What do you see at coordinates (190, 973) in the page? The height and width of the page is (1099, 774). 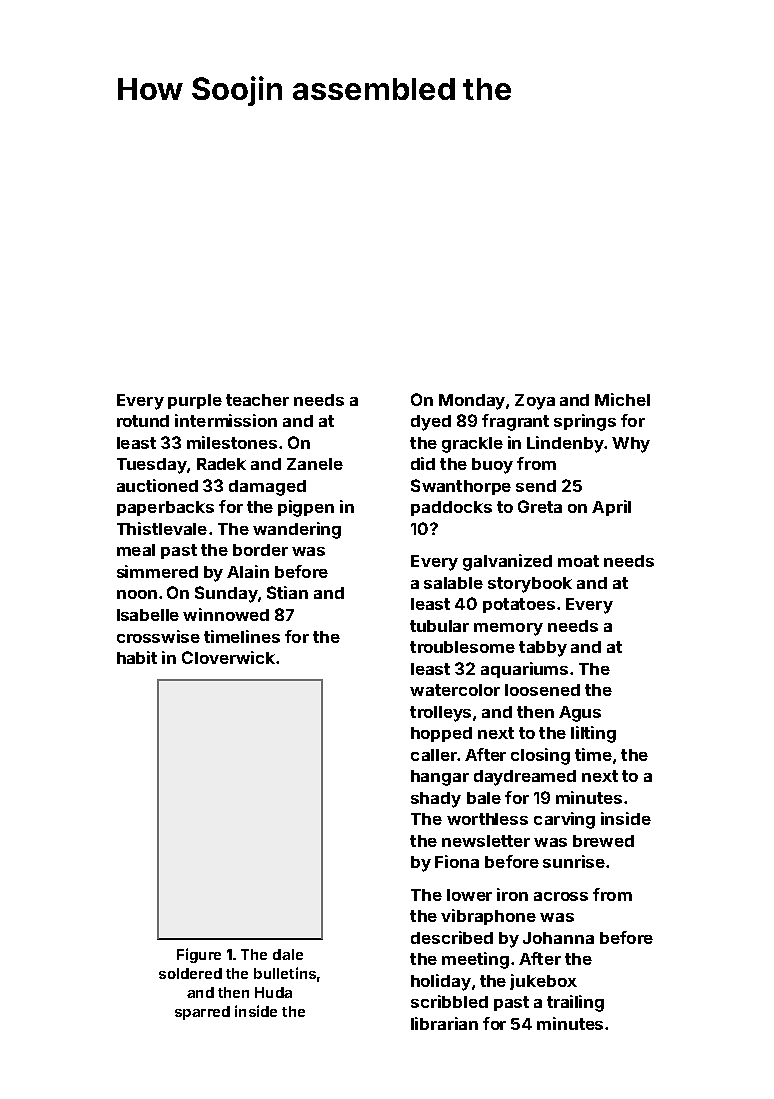 I see `soldered` at bounding box center [190, 973].
